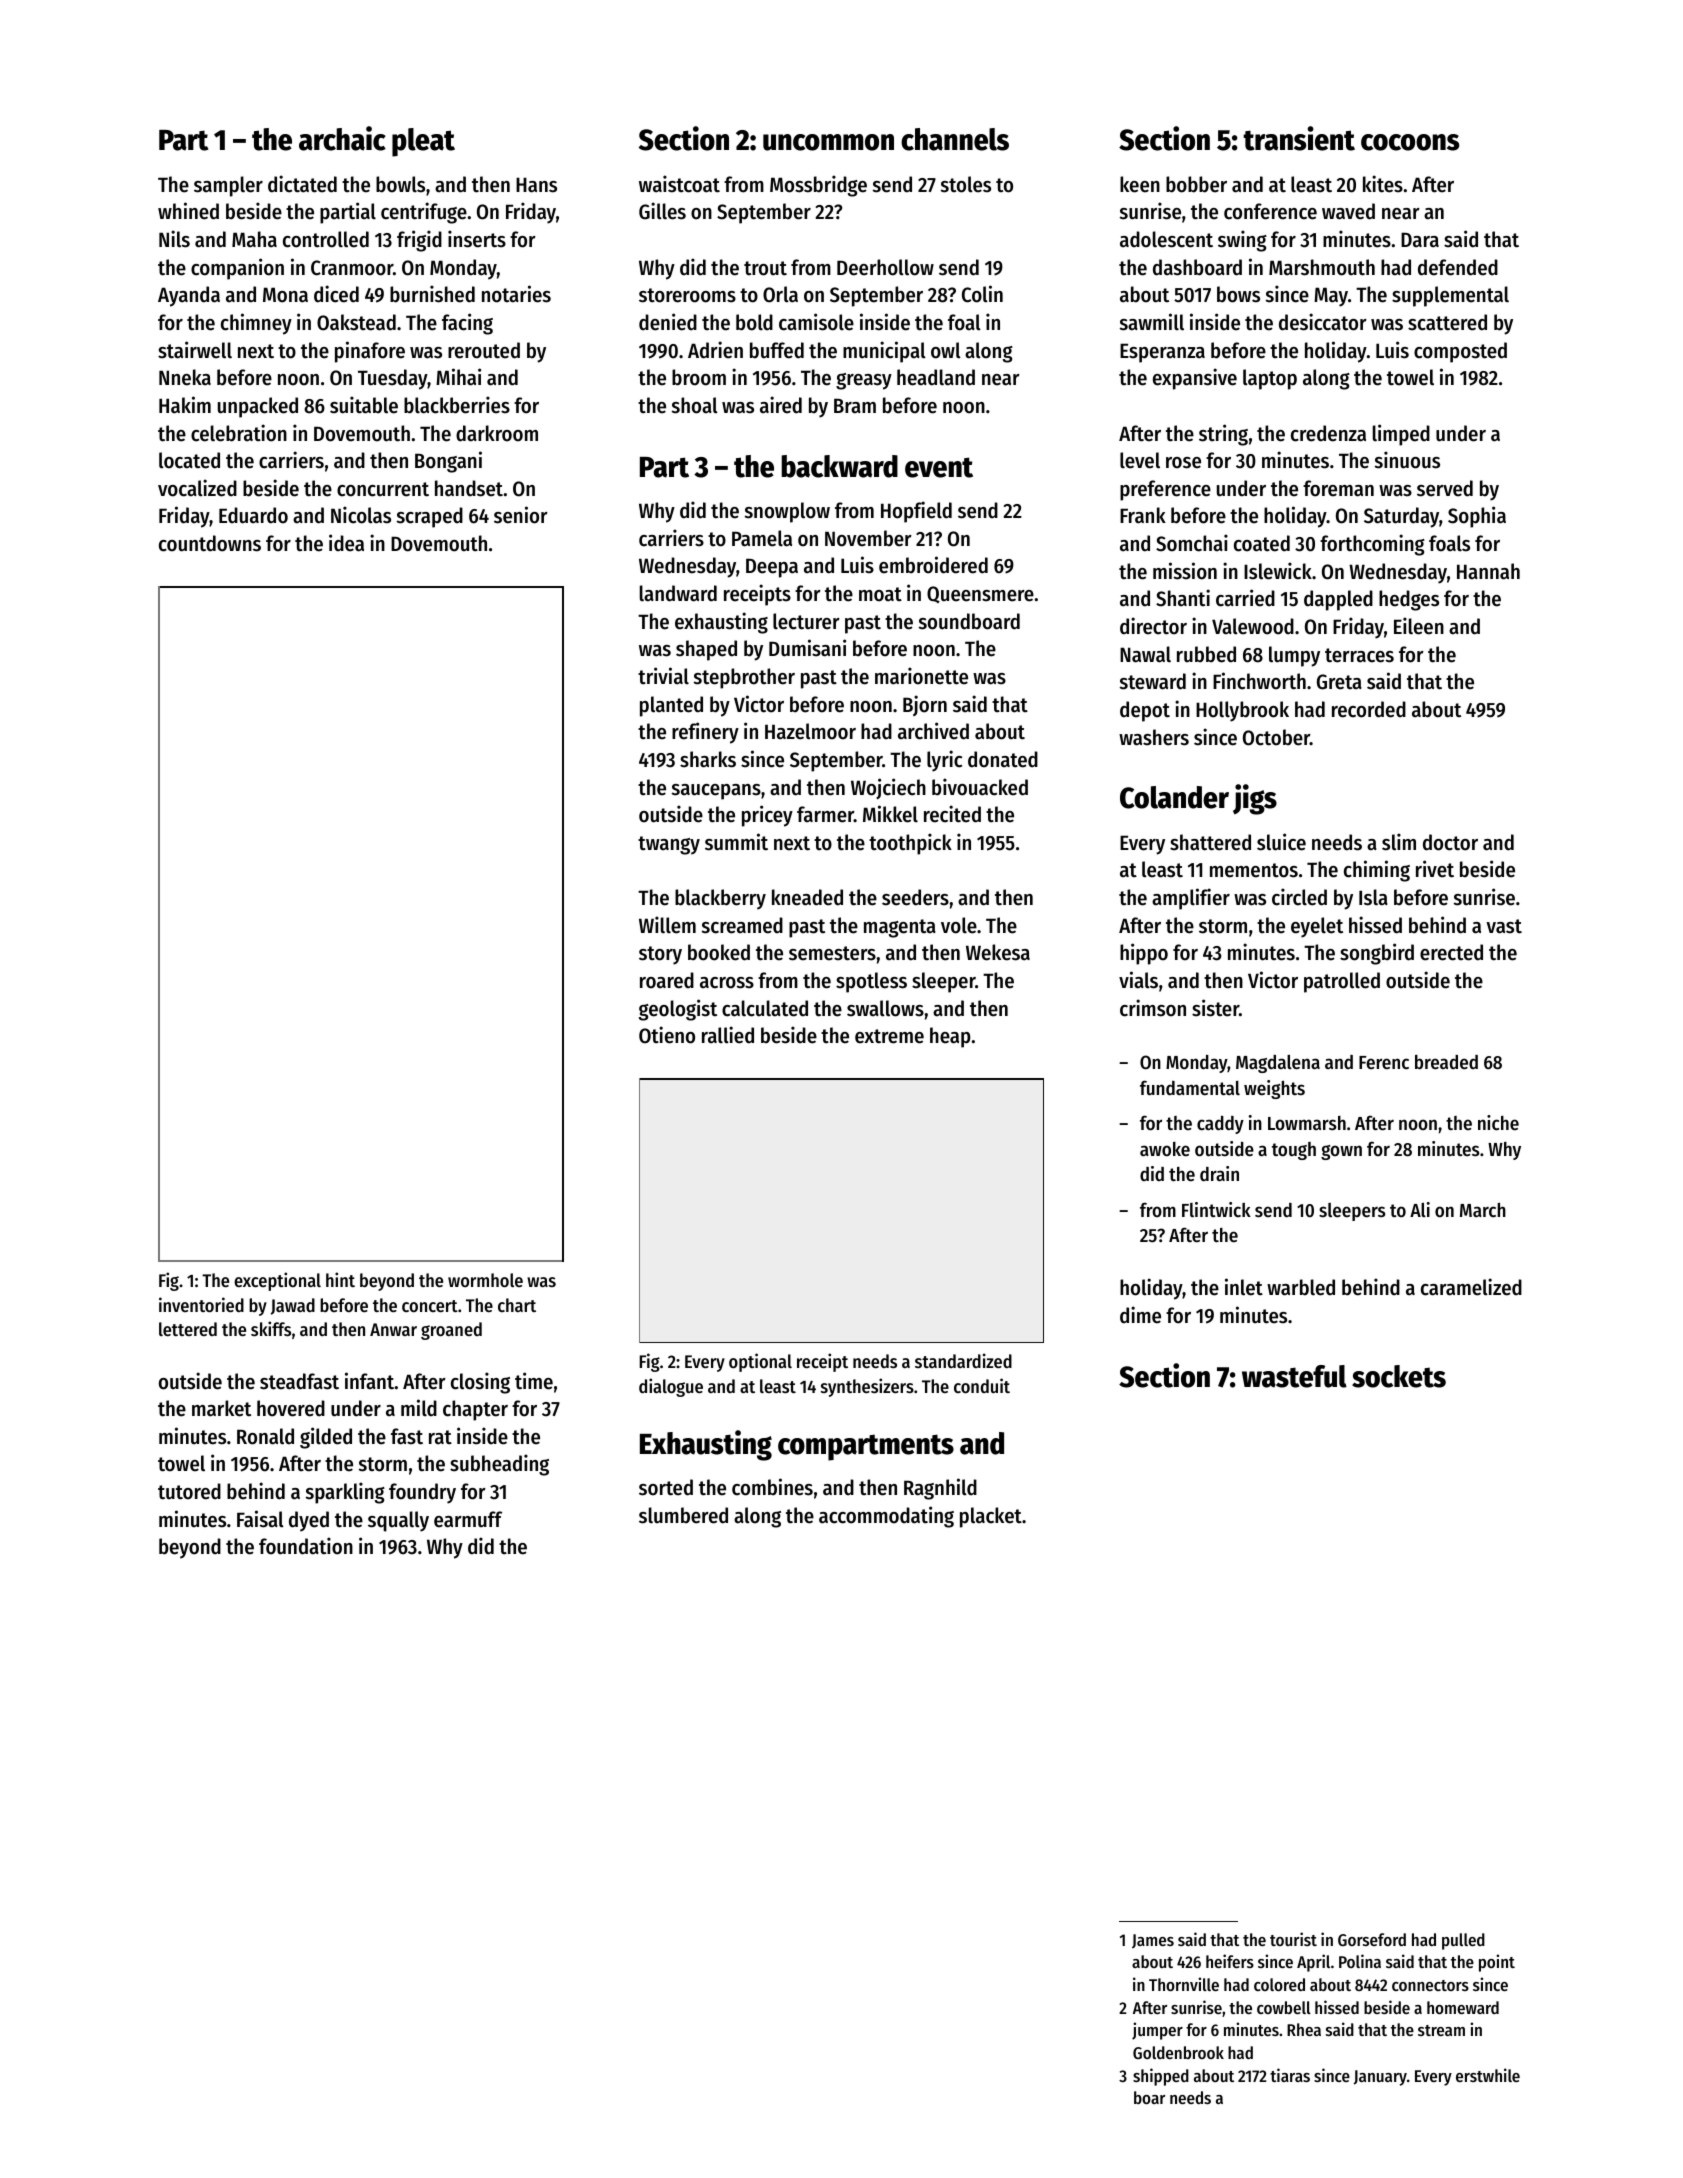 This screenshot has width=1683, height=2178. Describe the element at coordinates (277, 1281) in the screenshot. I see `exceptional` at that location.
